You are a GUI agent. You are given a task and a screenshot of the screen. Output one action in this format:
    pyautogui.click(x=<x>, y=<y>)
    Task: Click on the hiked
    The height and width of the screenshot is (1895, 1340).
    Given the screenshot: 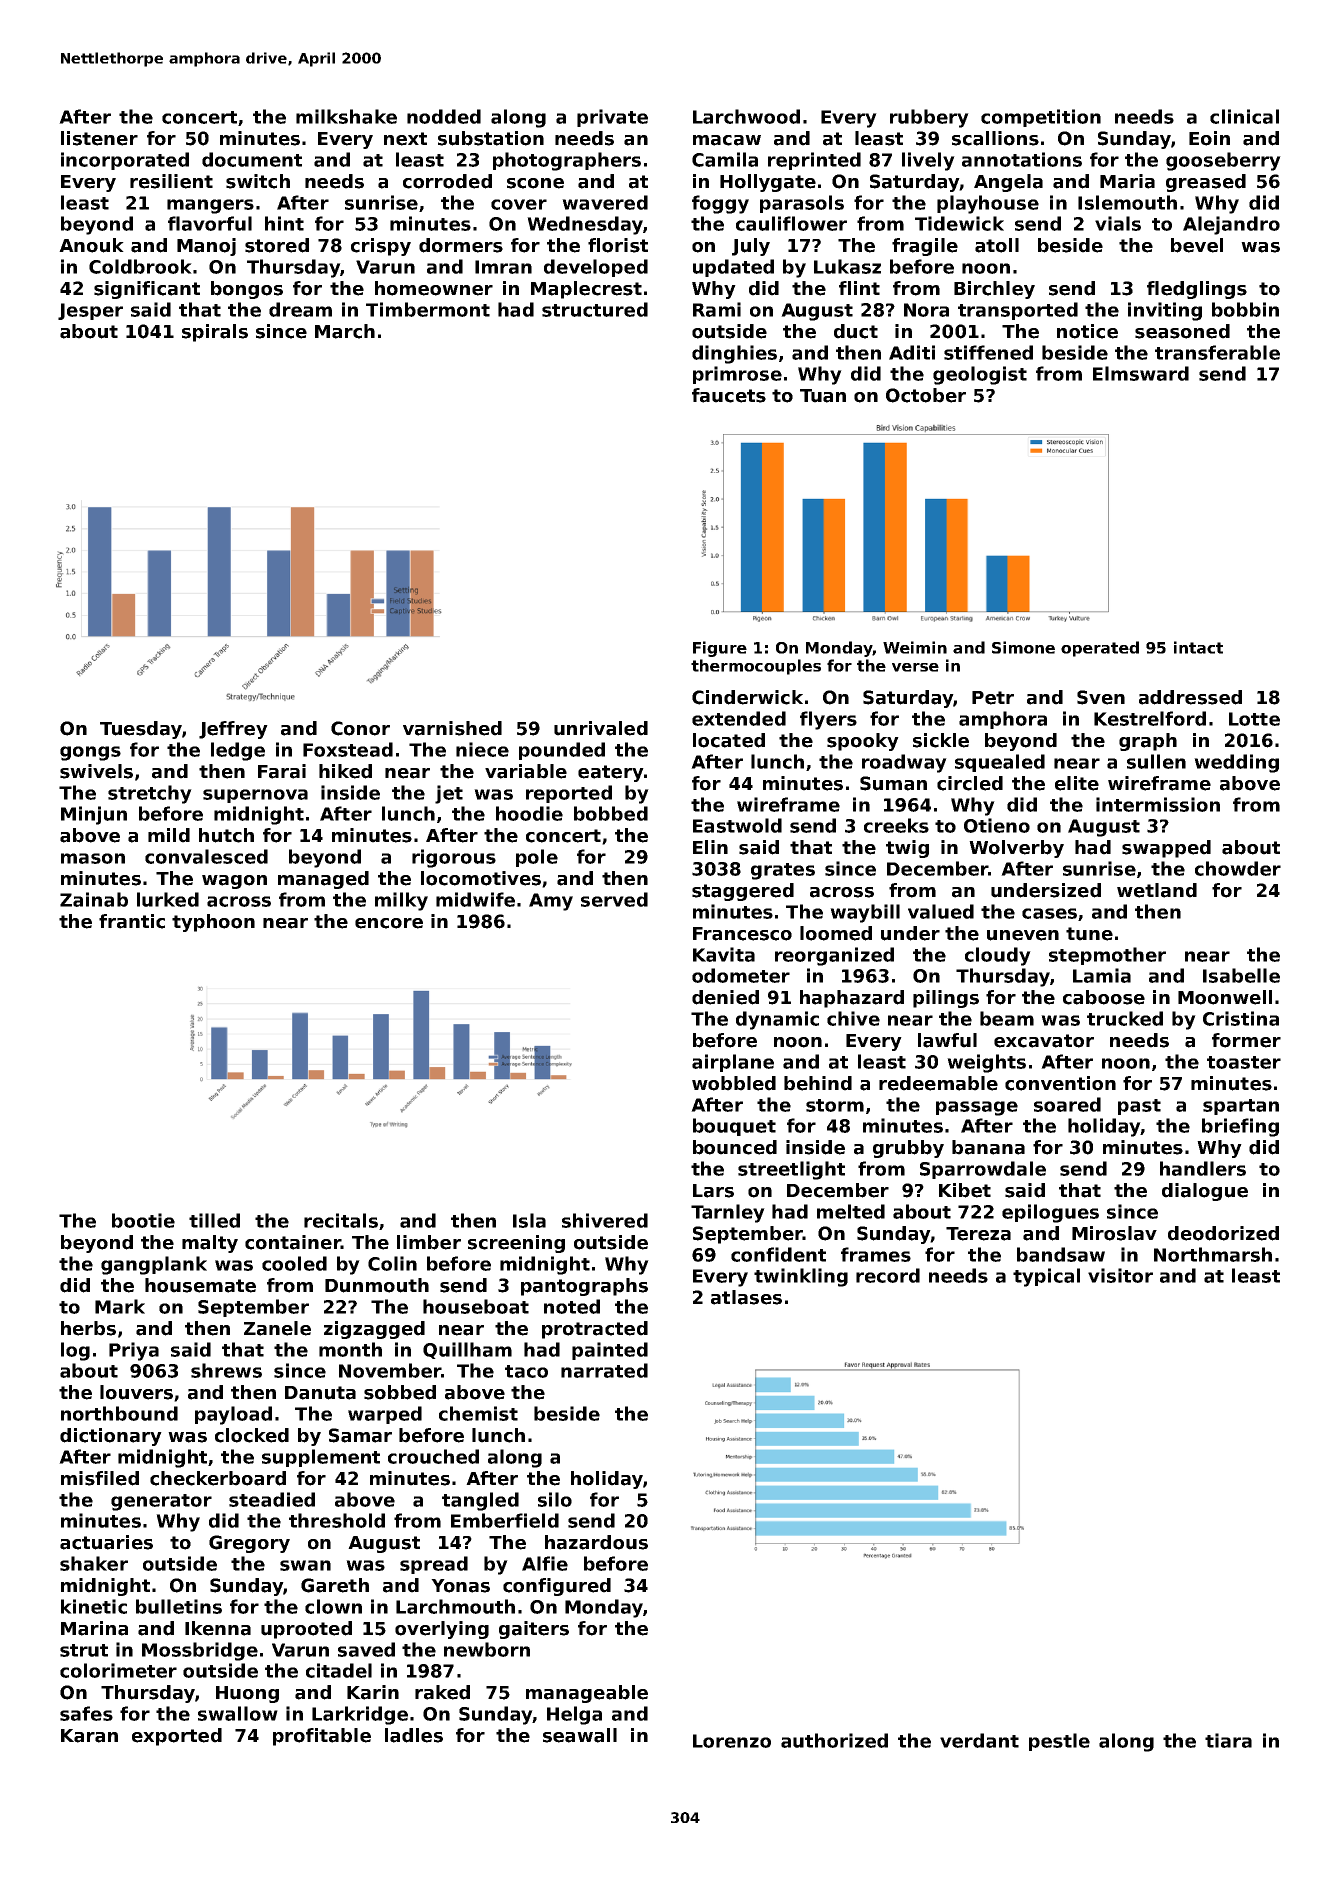 What is the action you would take?
    pyautogui.click(x=345, y=771)
